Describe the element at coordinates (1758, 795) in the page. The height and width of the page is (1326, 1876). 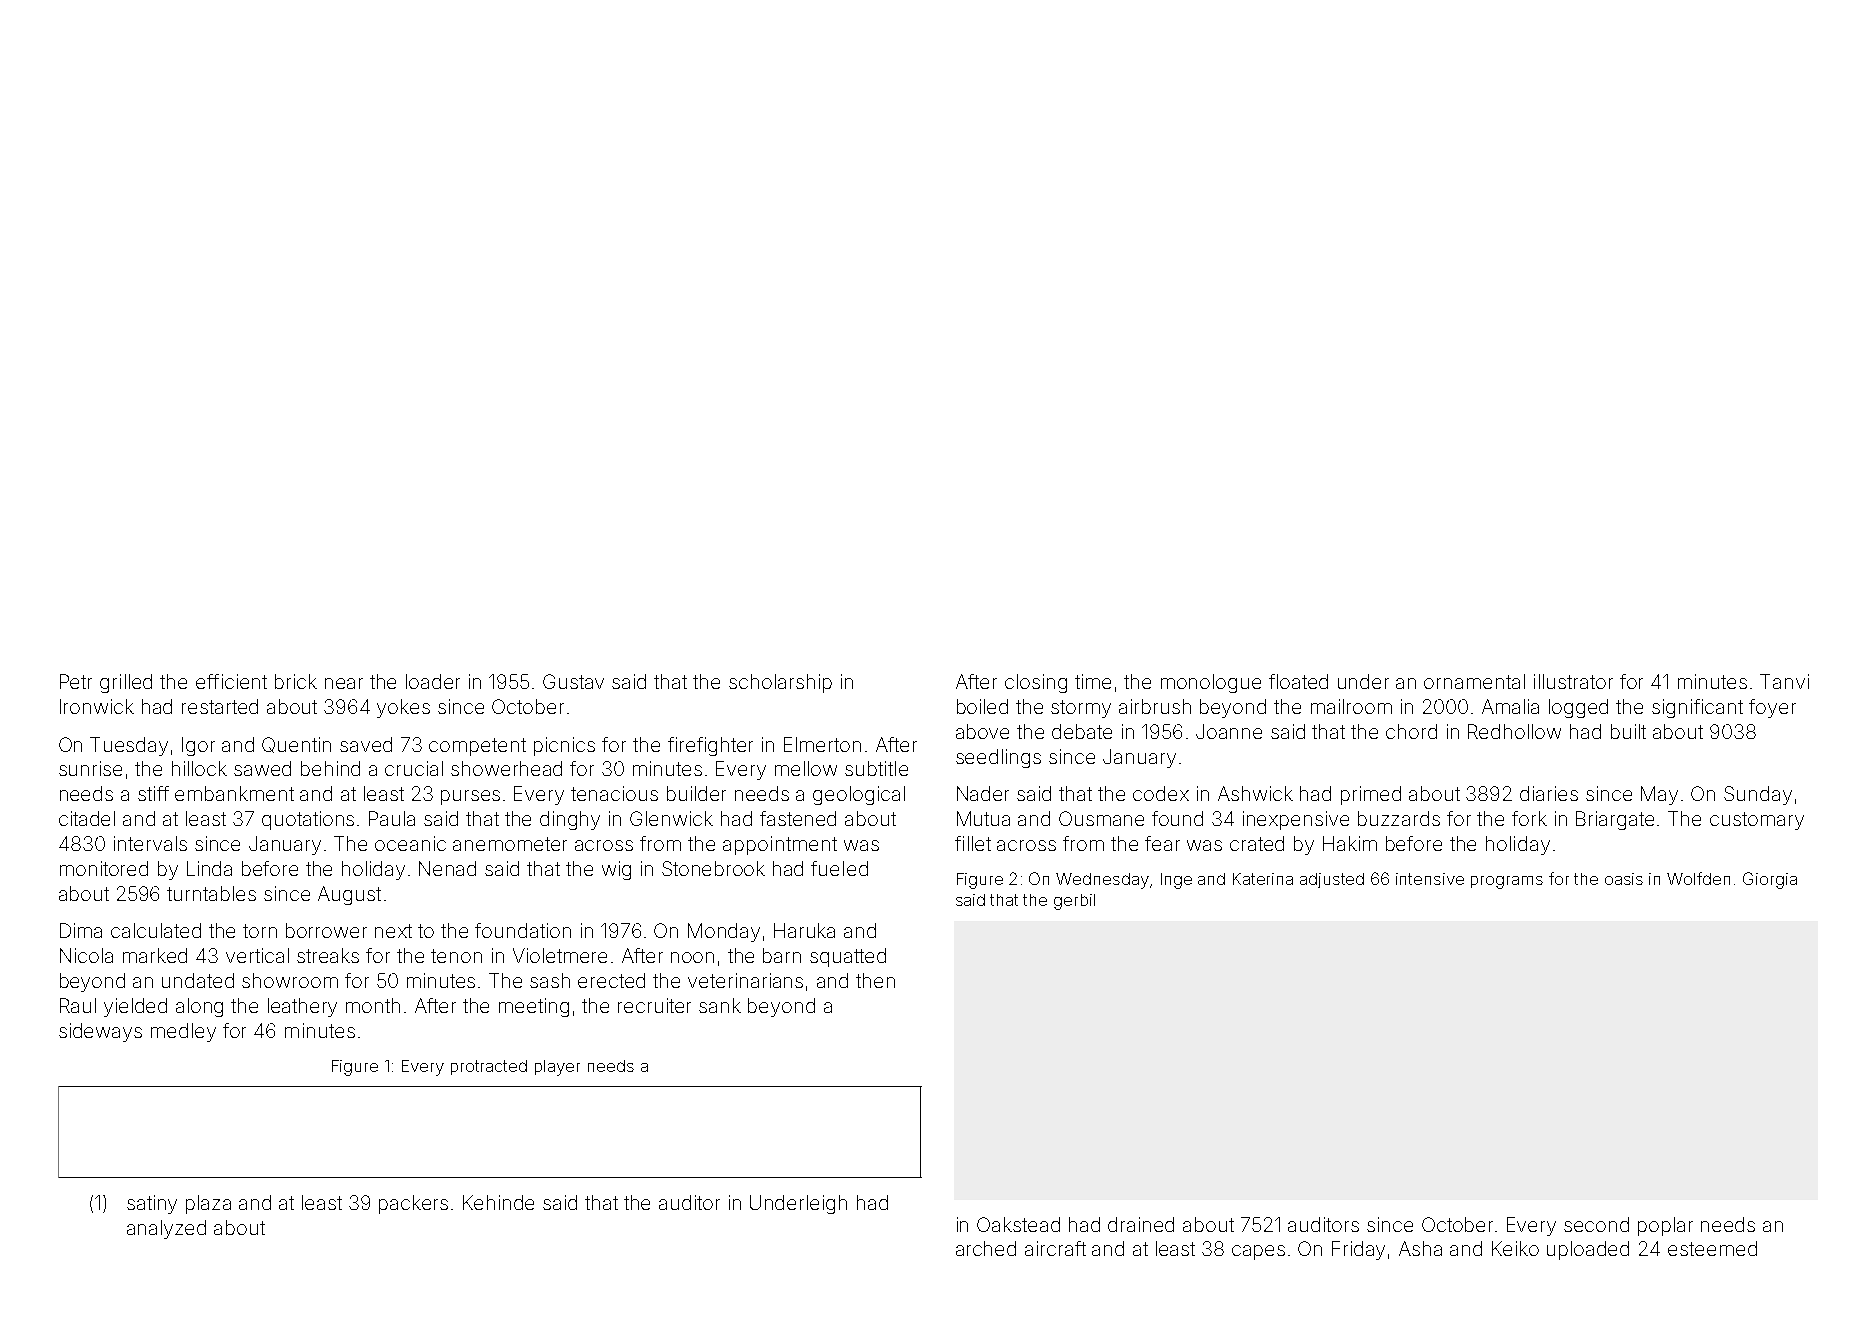
I see `Sunday` at that location.
